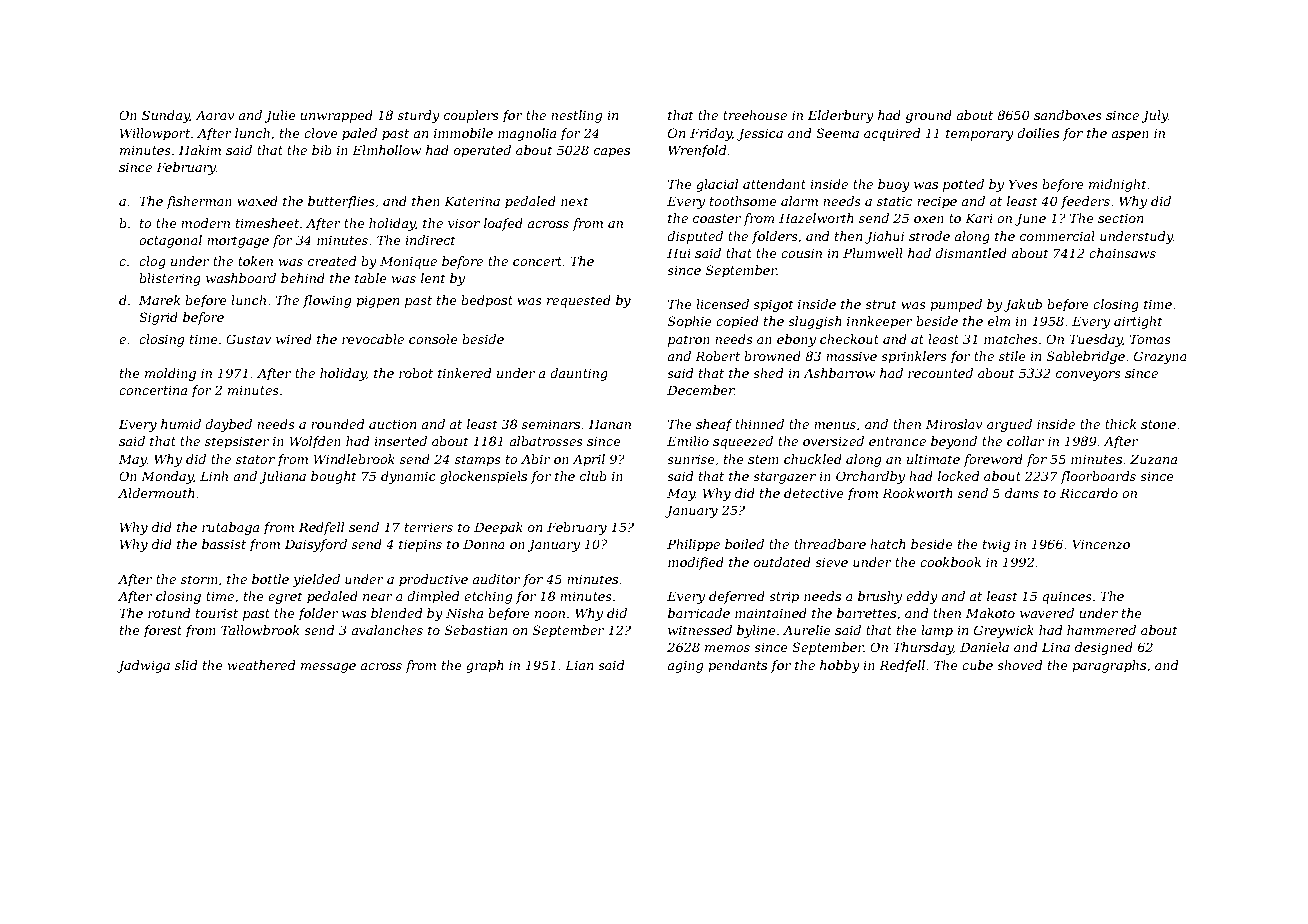 The height and width of the document is (924, 1308). I want to click on aging, so click(685, 666).
